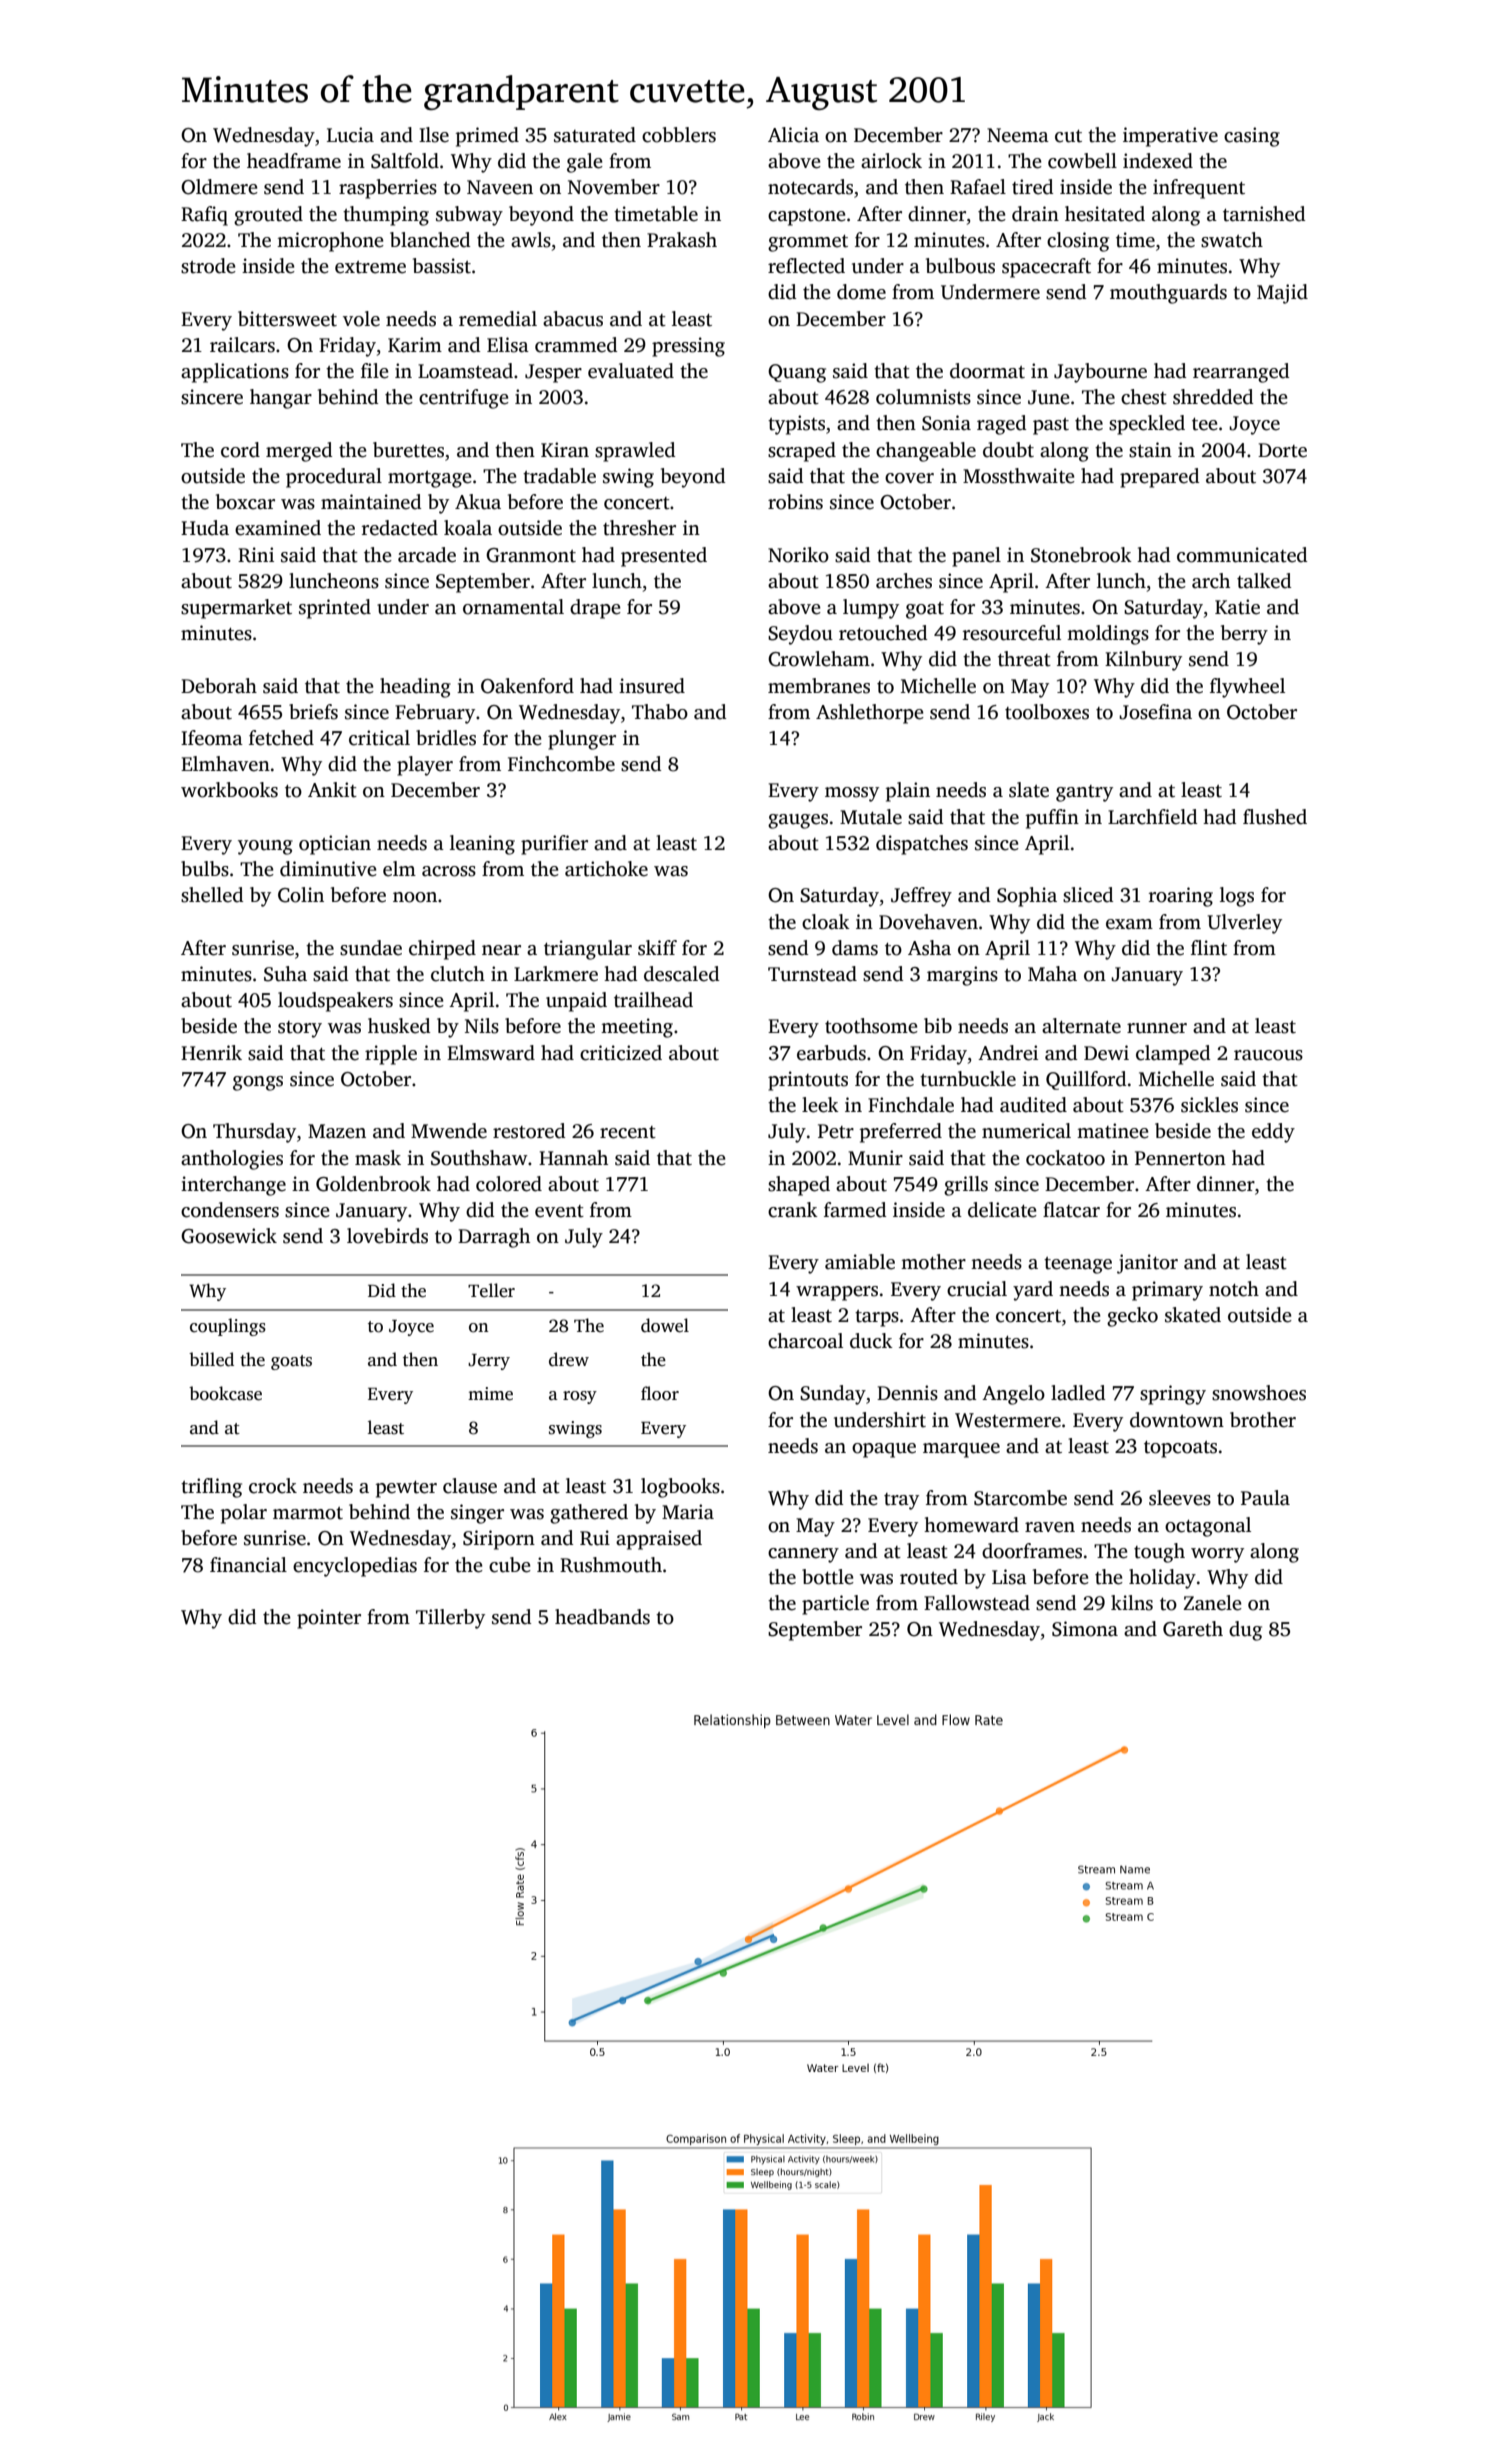  Describe the element at coordinates (415, 897) in the screenshot. I see `noon` at that location.
